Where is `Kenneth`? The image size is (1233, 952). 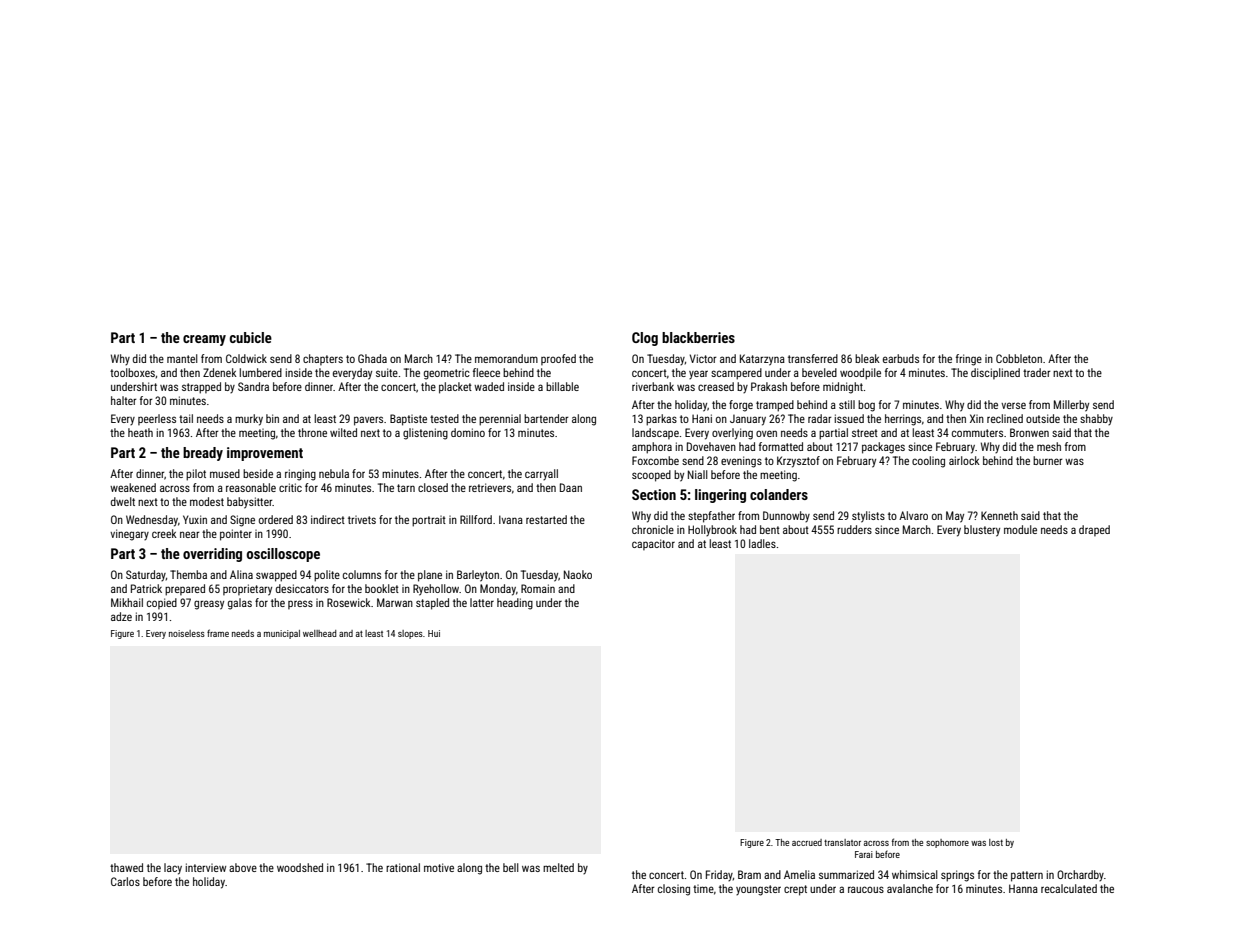
Kenneth is located at coordinates (999, 515).
